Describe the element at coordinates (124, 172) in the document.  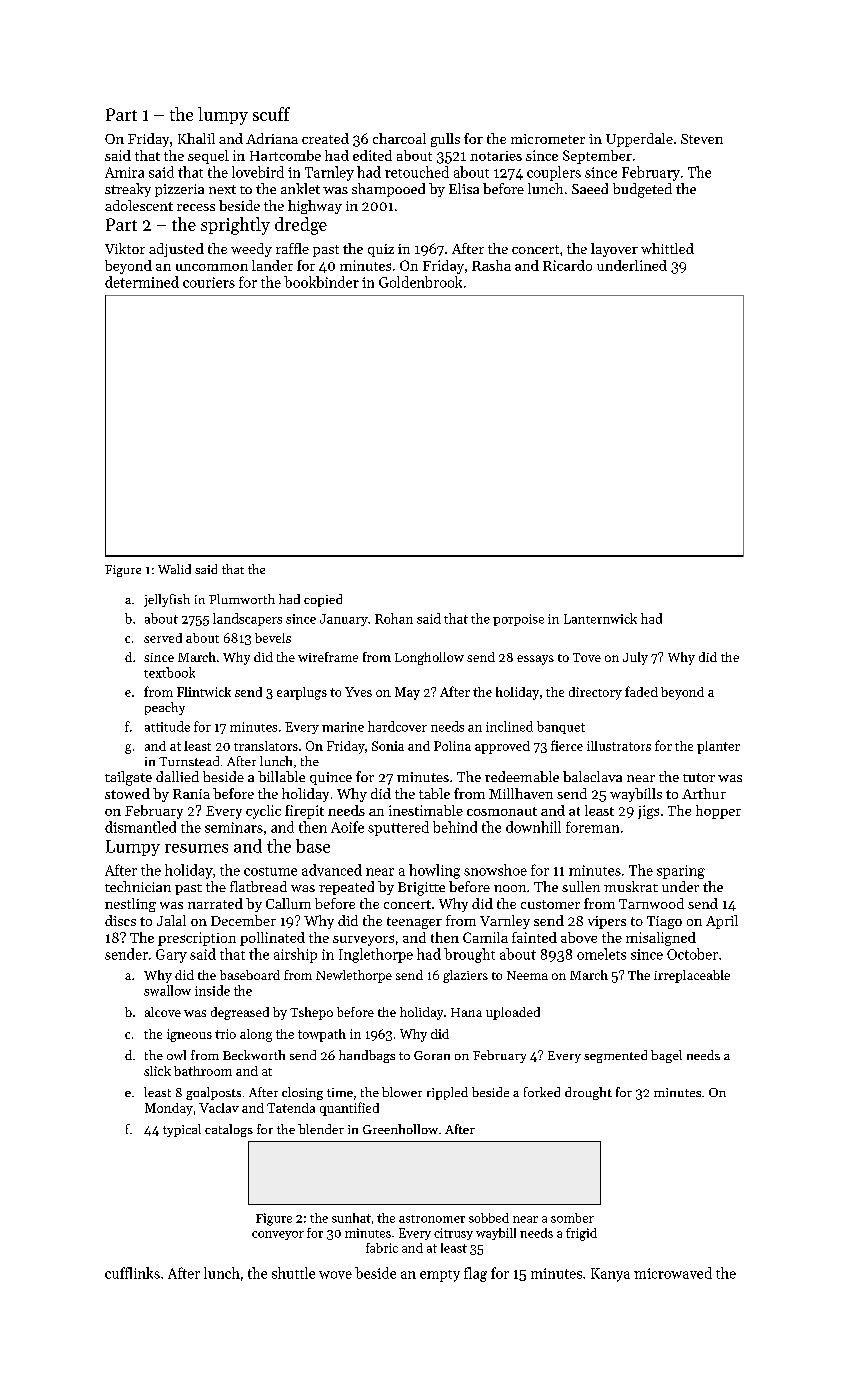
I see `Amira` at that location.
